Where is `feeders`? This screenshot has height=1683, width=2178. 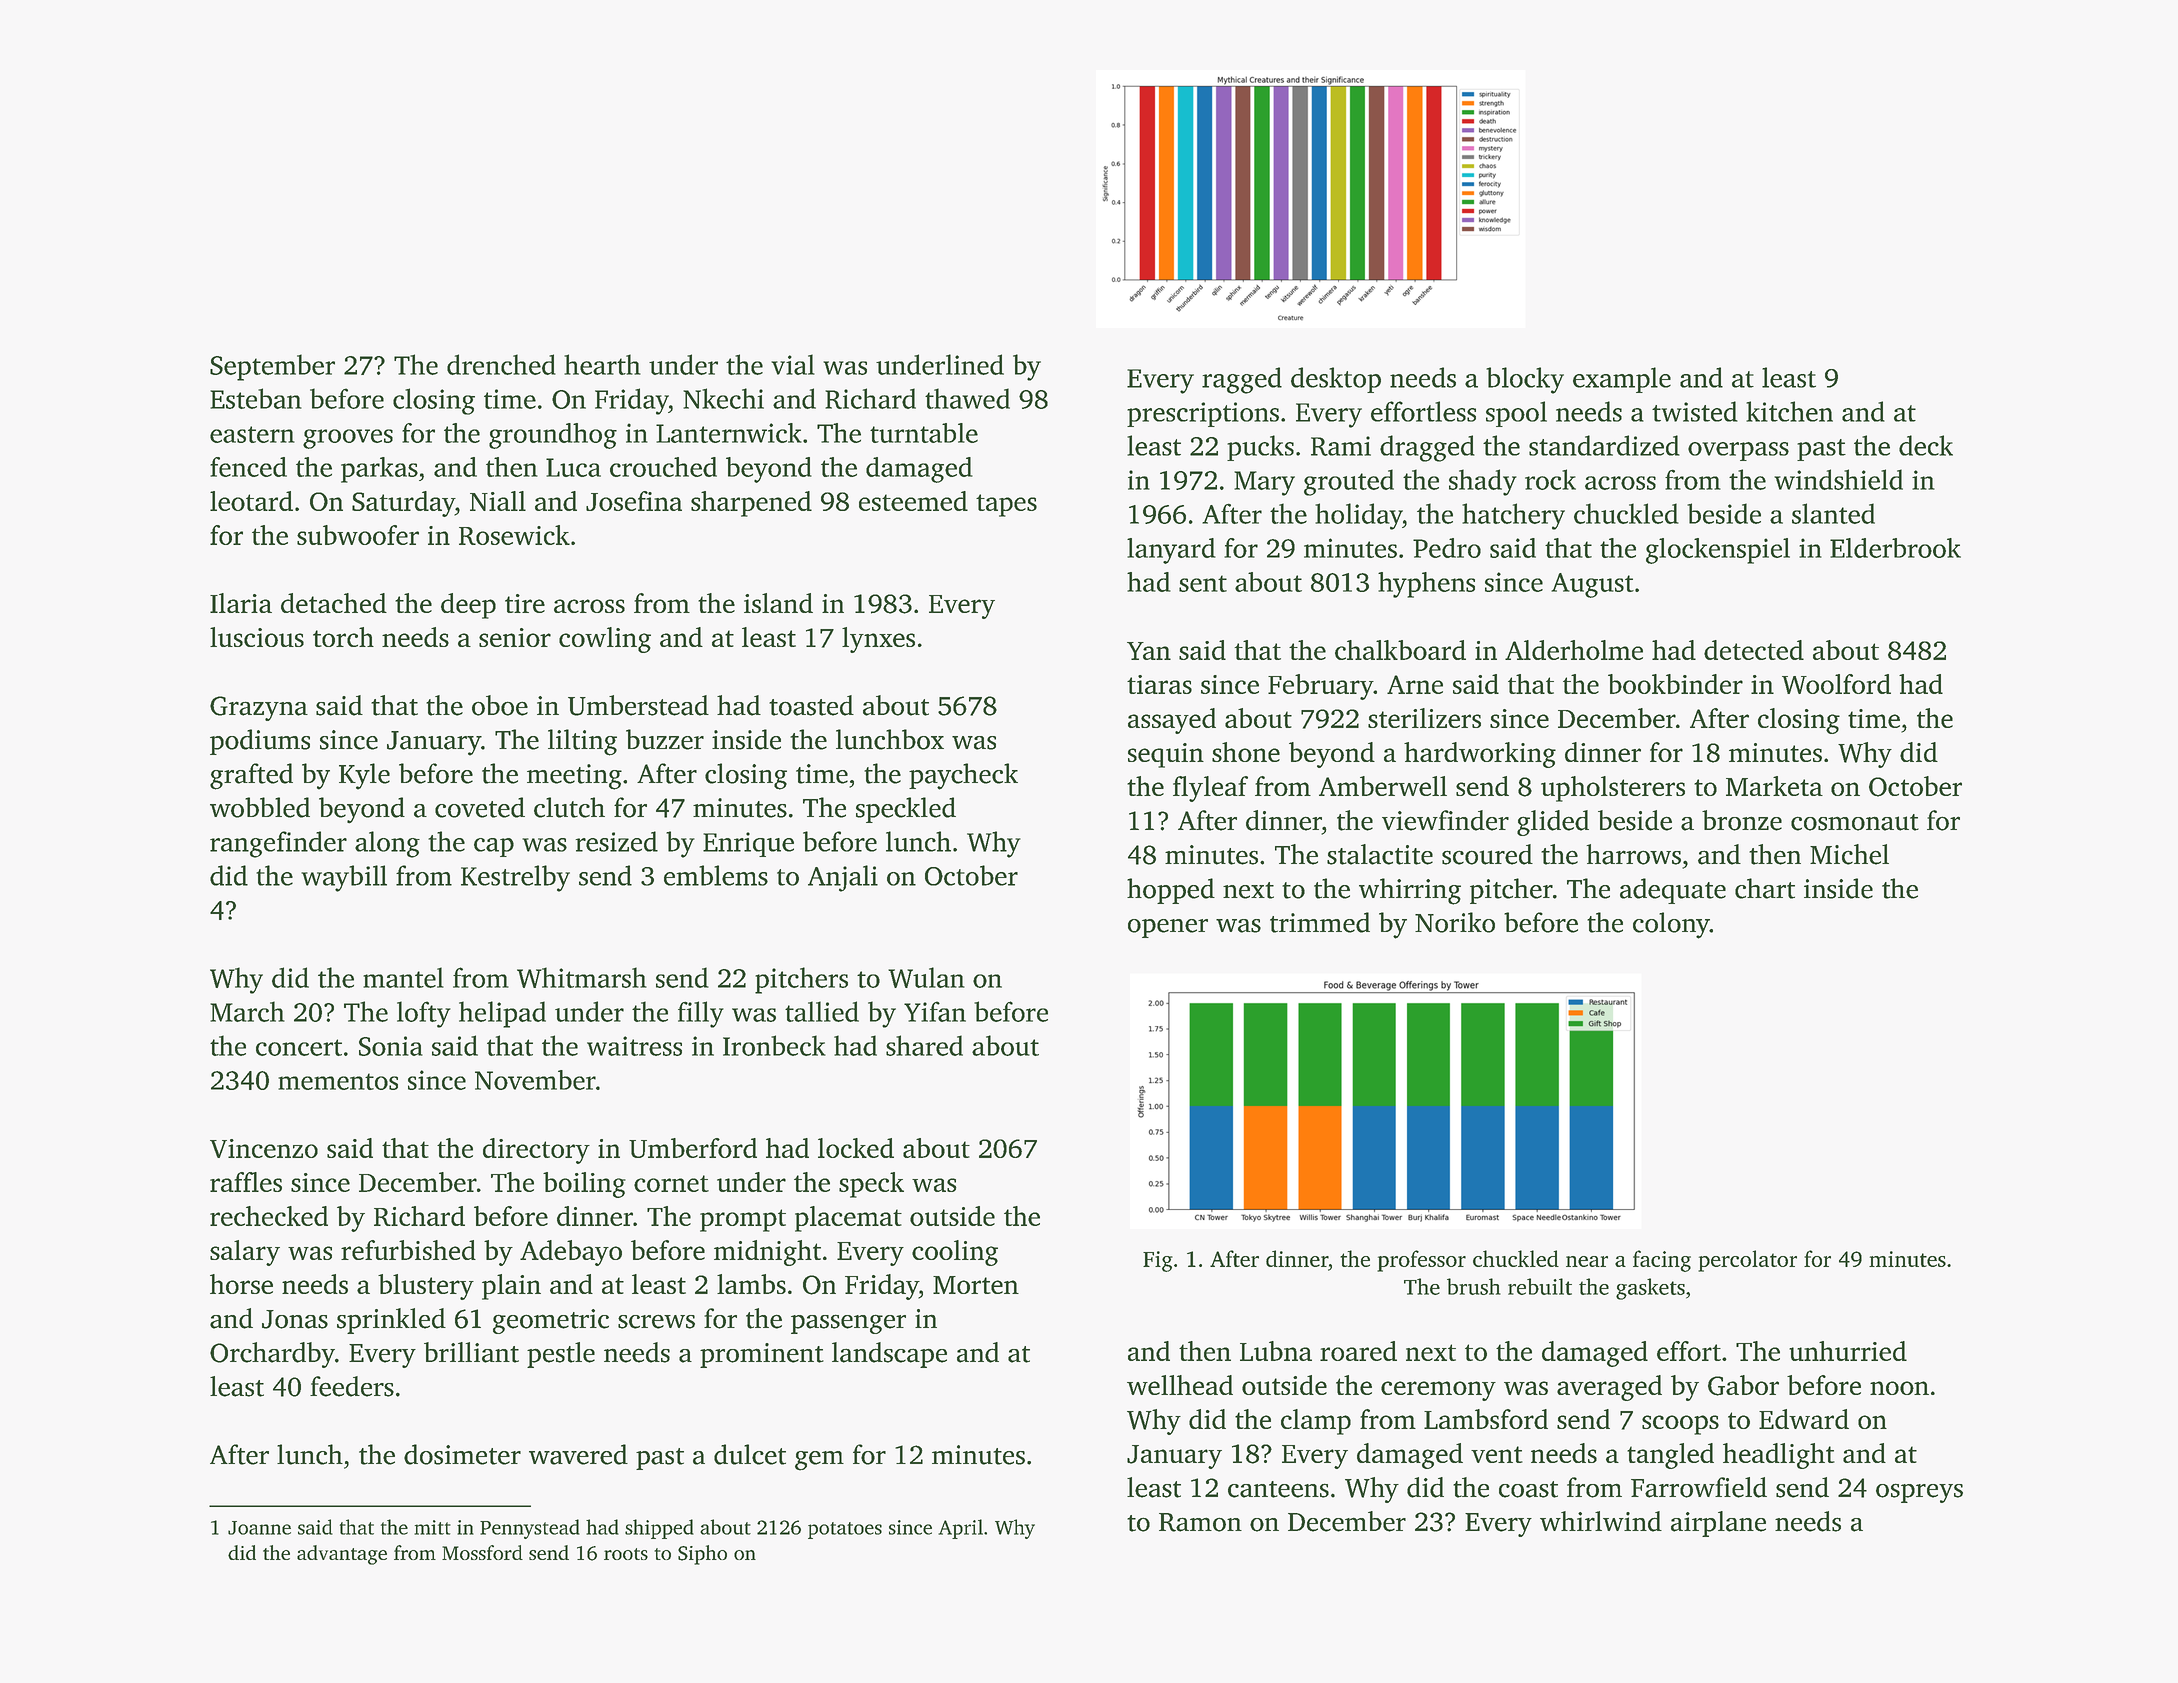 feeders is located at coordinates (352, 1386).
